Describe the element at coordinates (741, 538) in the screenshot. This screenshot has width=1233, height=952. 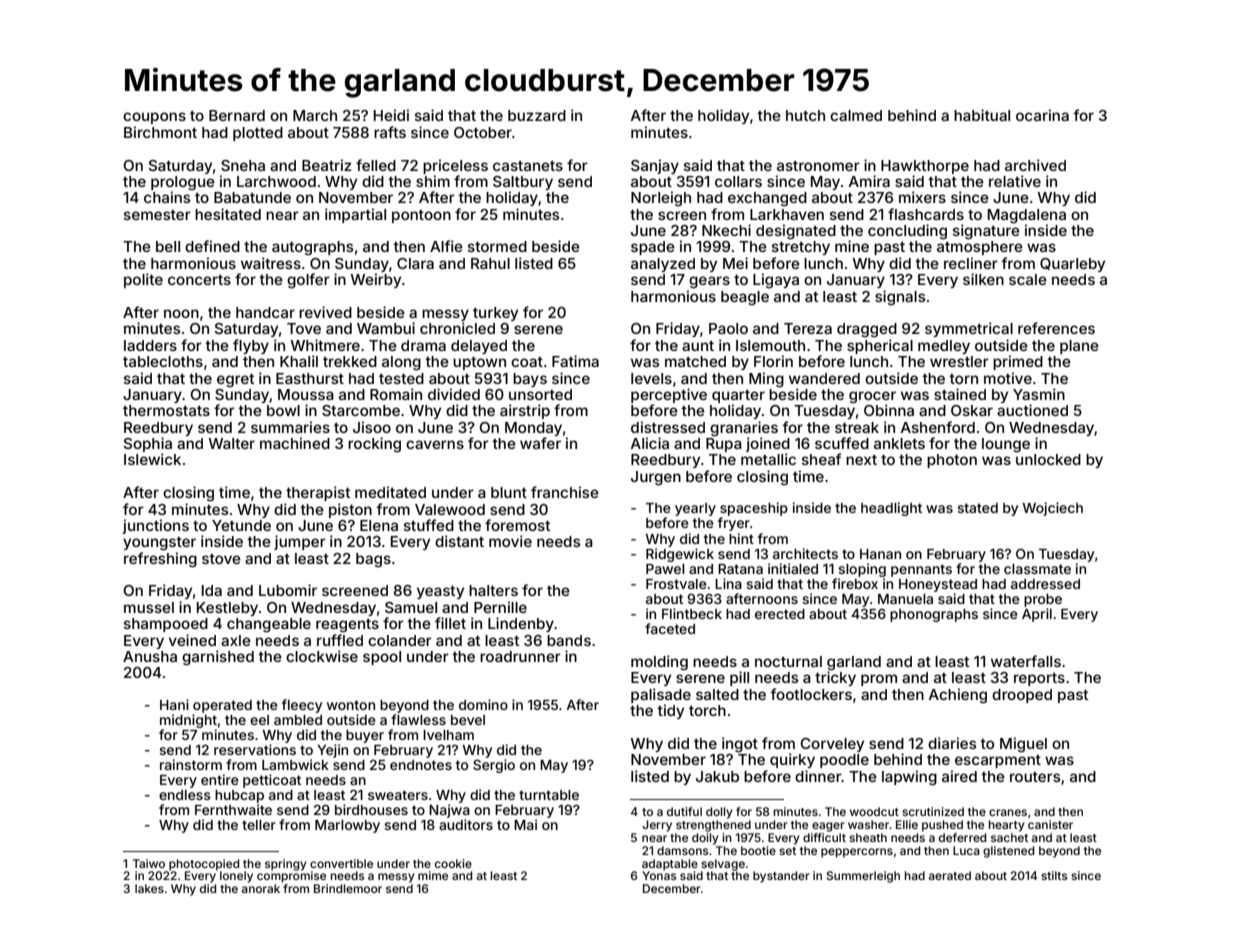
I see `hint` at that location.
